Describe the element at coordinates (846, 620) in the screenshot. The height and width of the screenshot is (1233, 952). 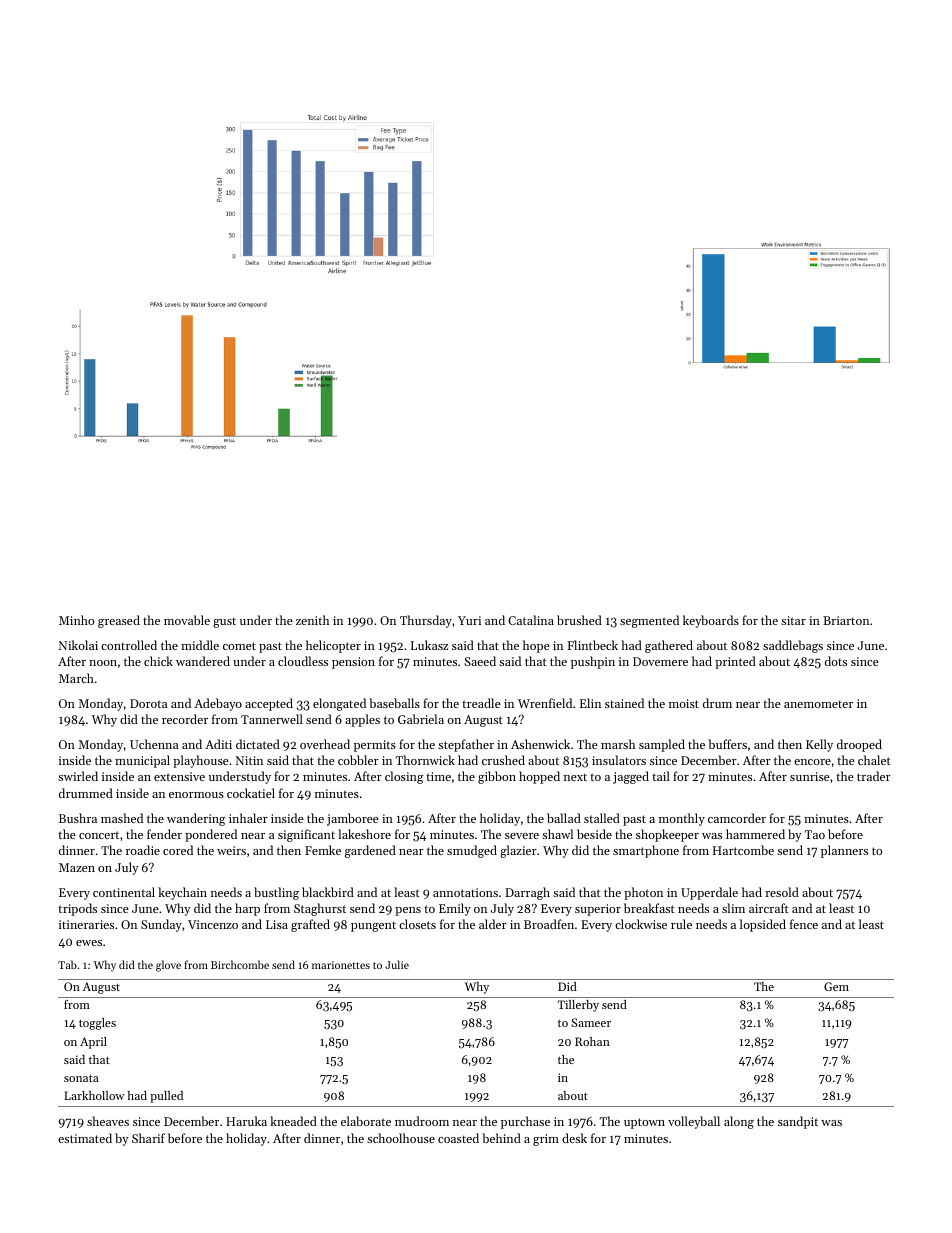
I see `Briarton` at that location.
